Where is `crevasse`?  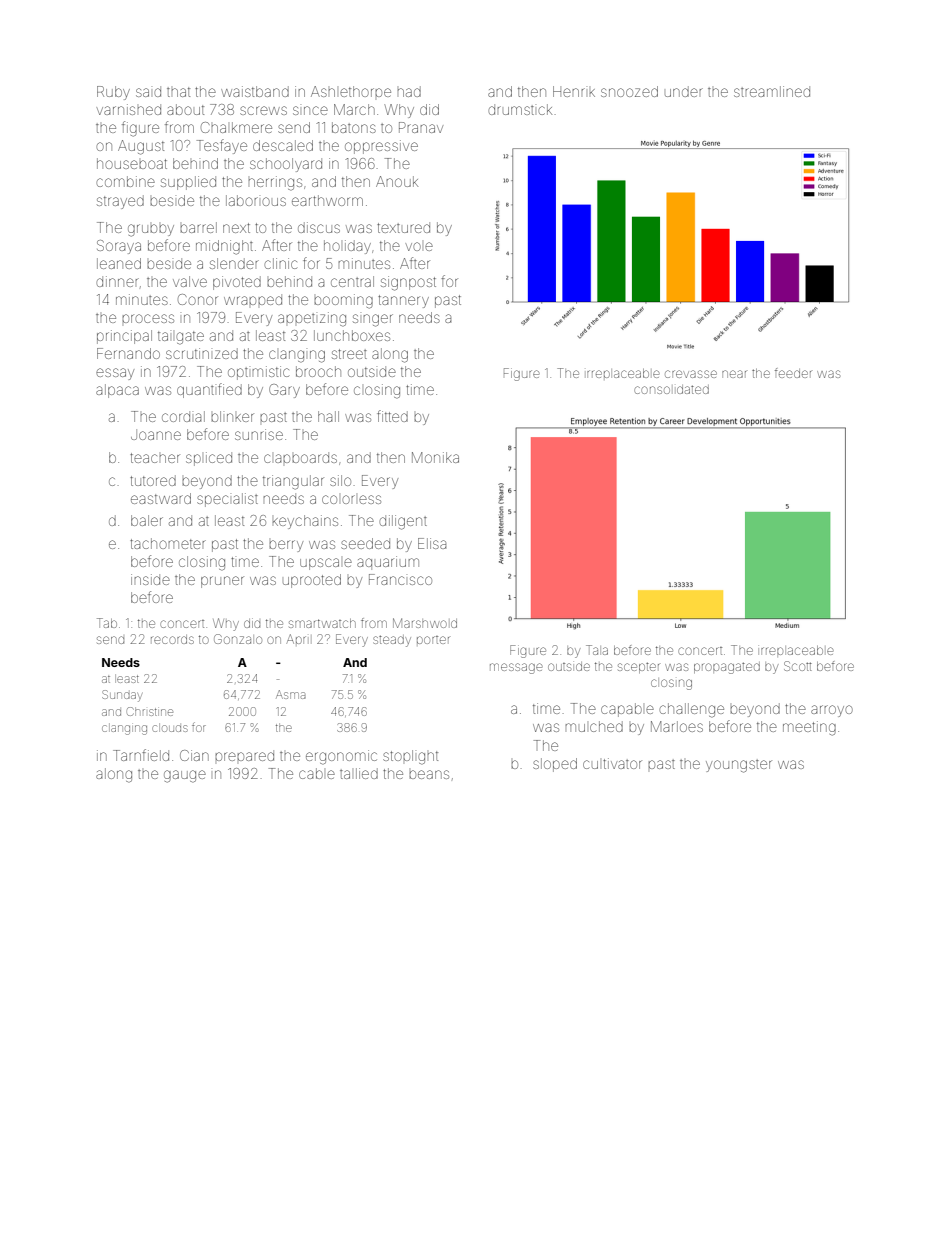
crevasse is located at coordinates (691, 374).
